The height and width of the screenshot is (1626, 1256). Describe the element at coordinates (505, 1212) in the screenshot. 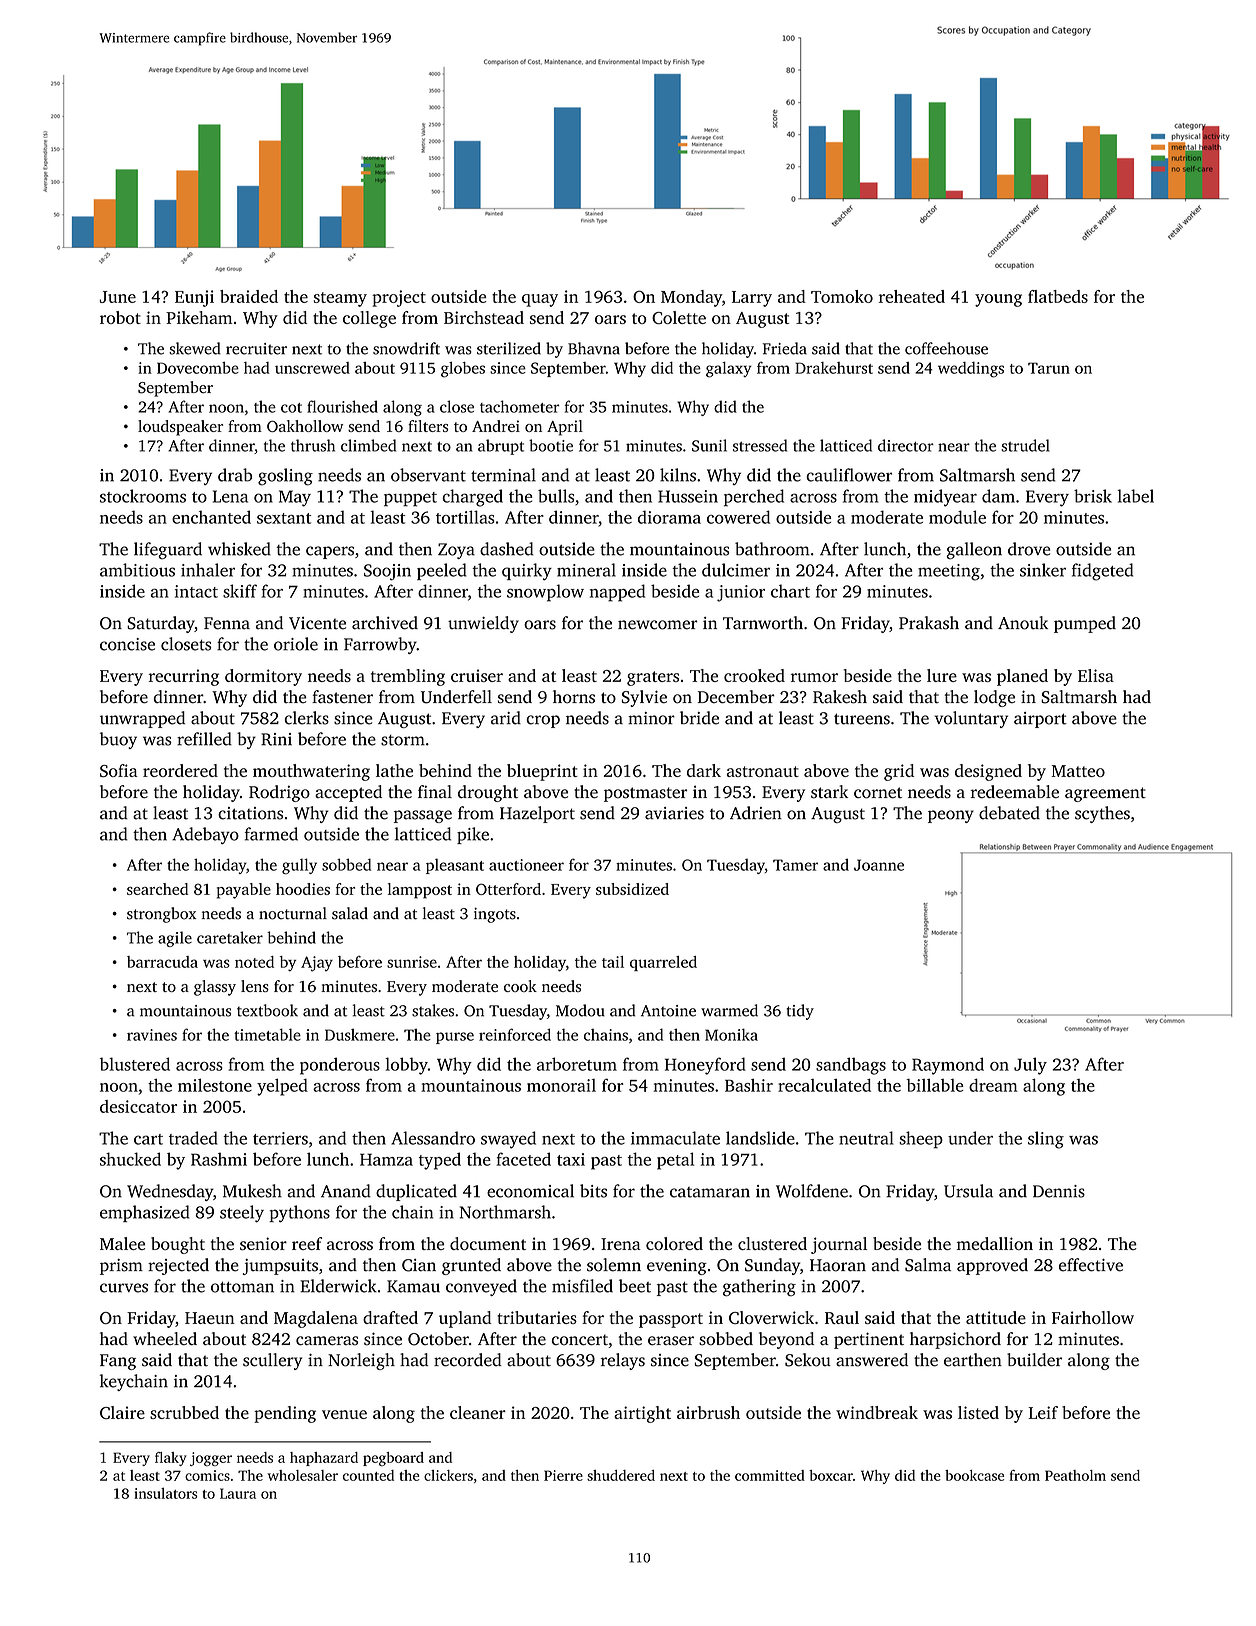

I see `Northmarsh` at that location.
